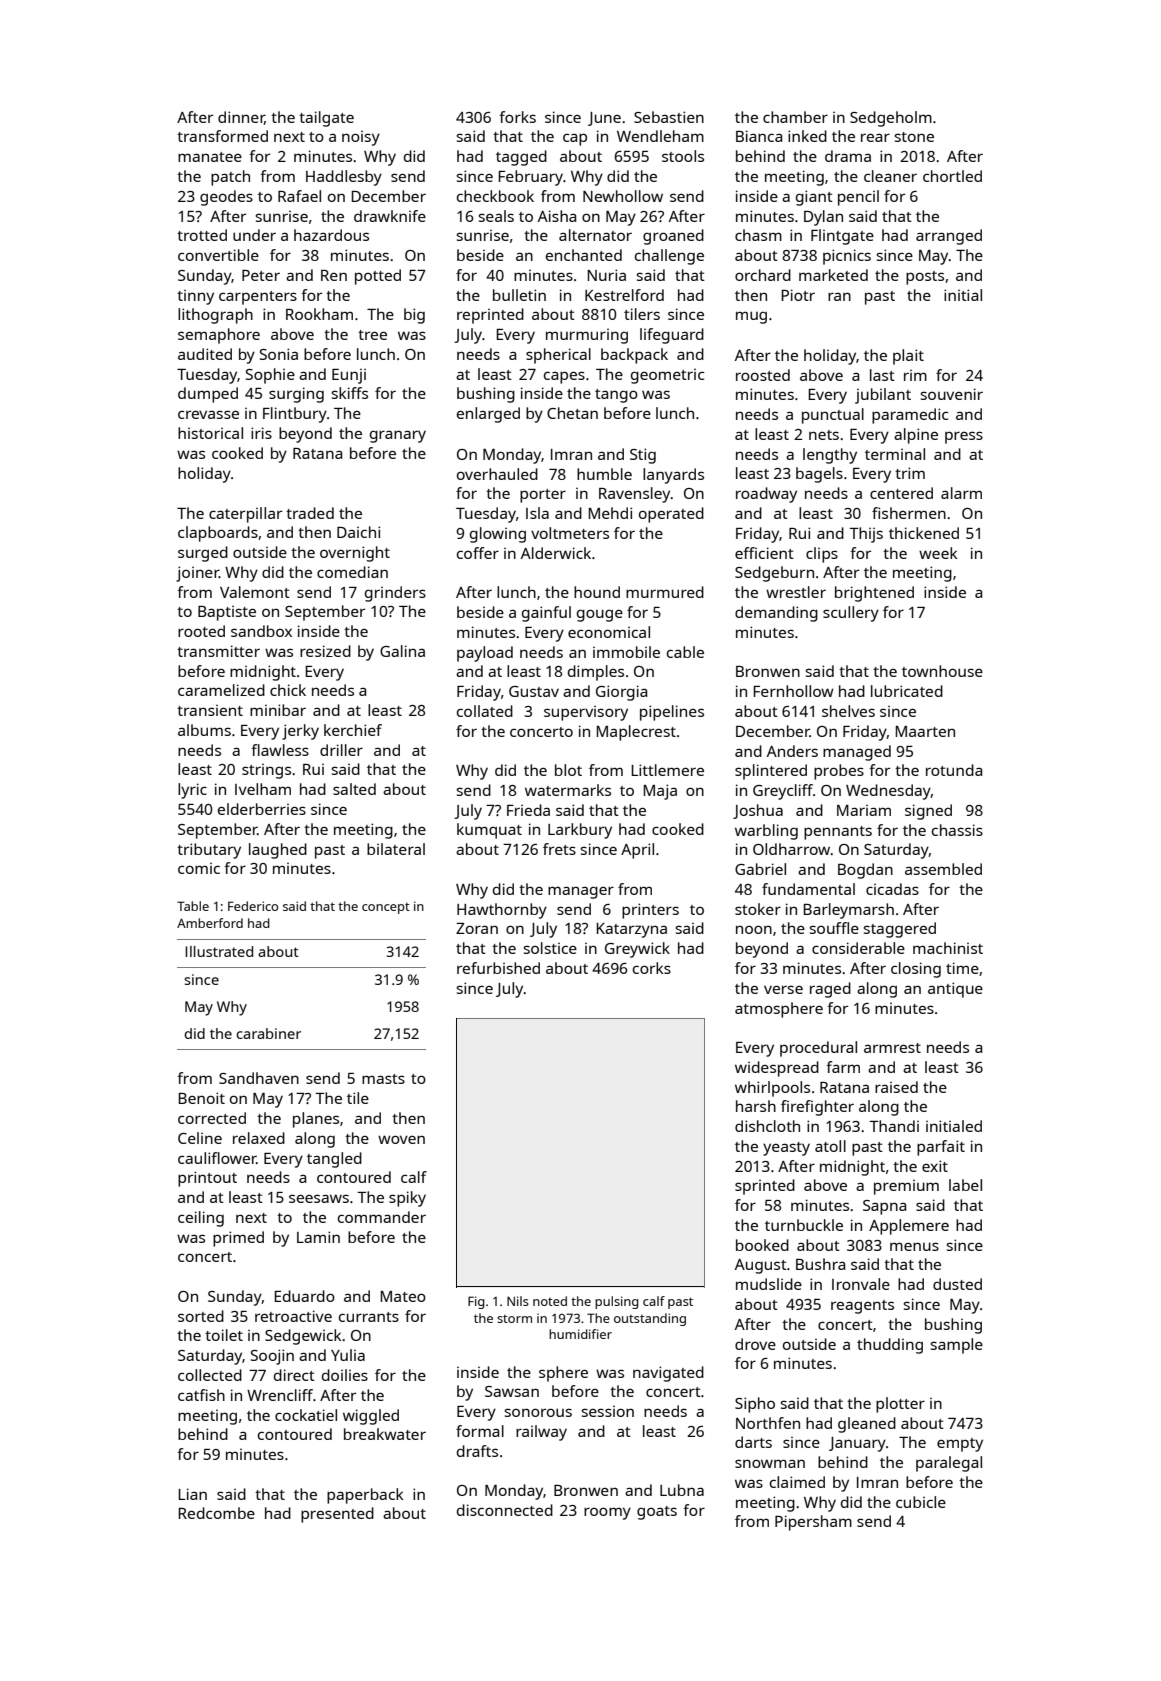 This screenshot has width=1161, height=1681. I want to click on forks, so click(517, 117).
